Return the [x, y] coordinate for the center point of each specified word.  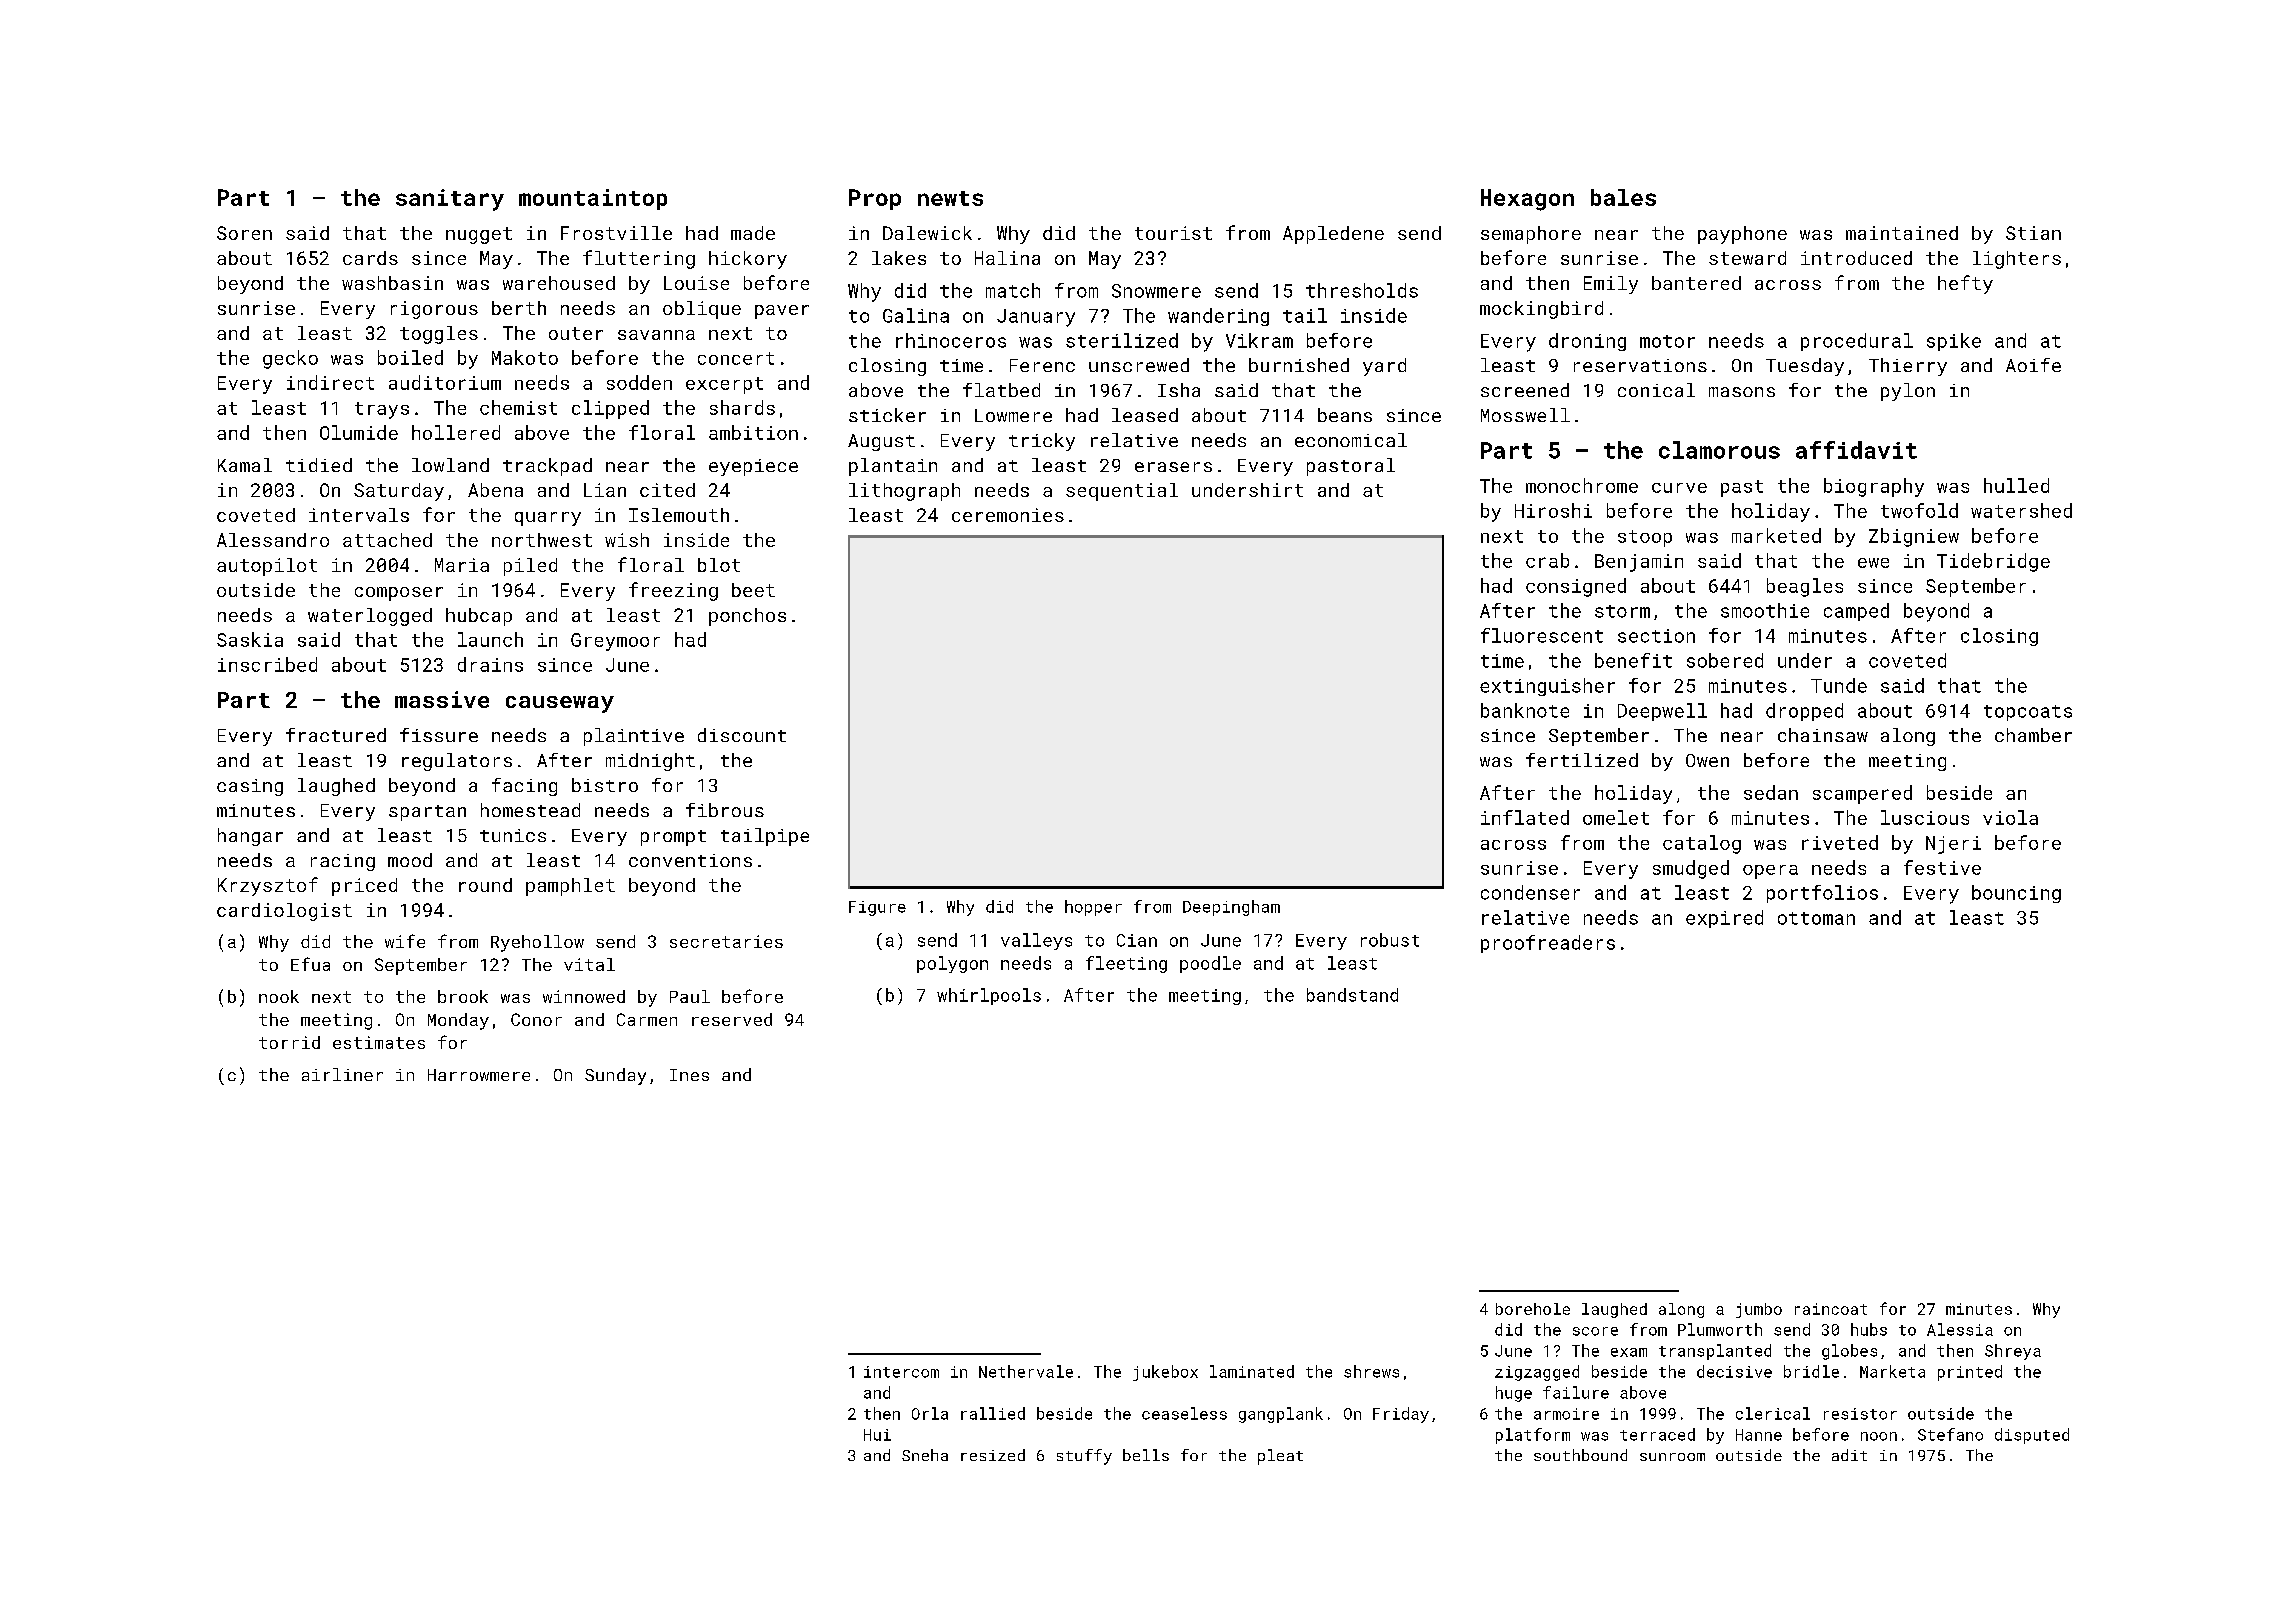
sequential [1122, 492]
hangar [250, 837]
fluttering [639, 259]
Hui [877, 1435]
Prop [875, 199]
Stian [2033, 233]
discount [742, 735]
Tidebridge [1993, 562]
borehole [1533, 1309]
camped [1856, 612]
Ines [689, 1075]
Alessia [1960, 1329]
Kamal [245, 465]
